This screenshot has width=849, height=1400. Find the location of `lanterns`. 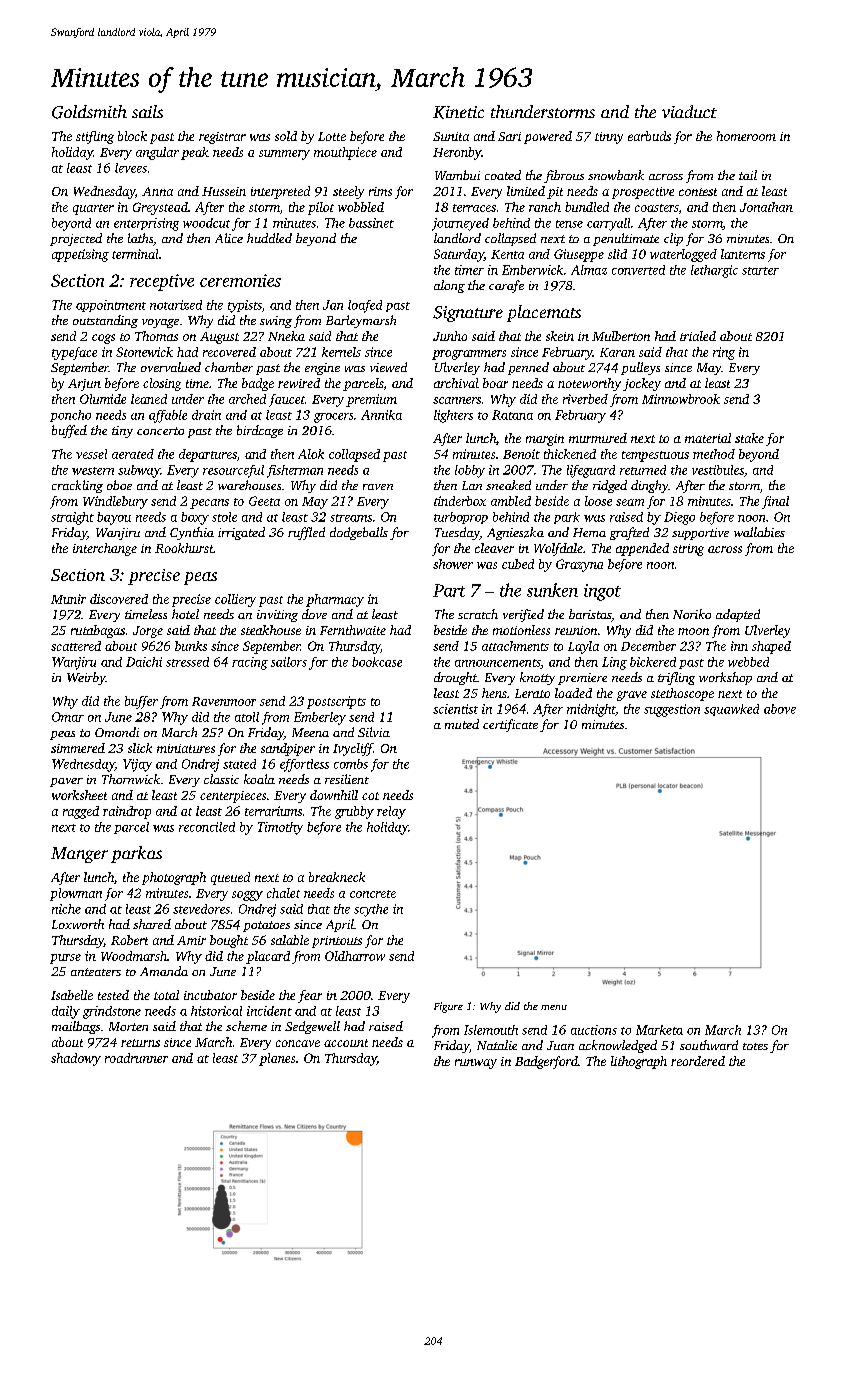

lanterns is located at coordinates (743, 254).
